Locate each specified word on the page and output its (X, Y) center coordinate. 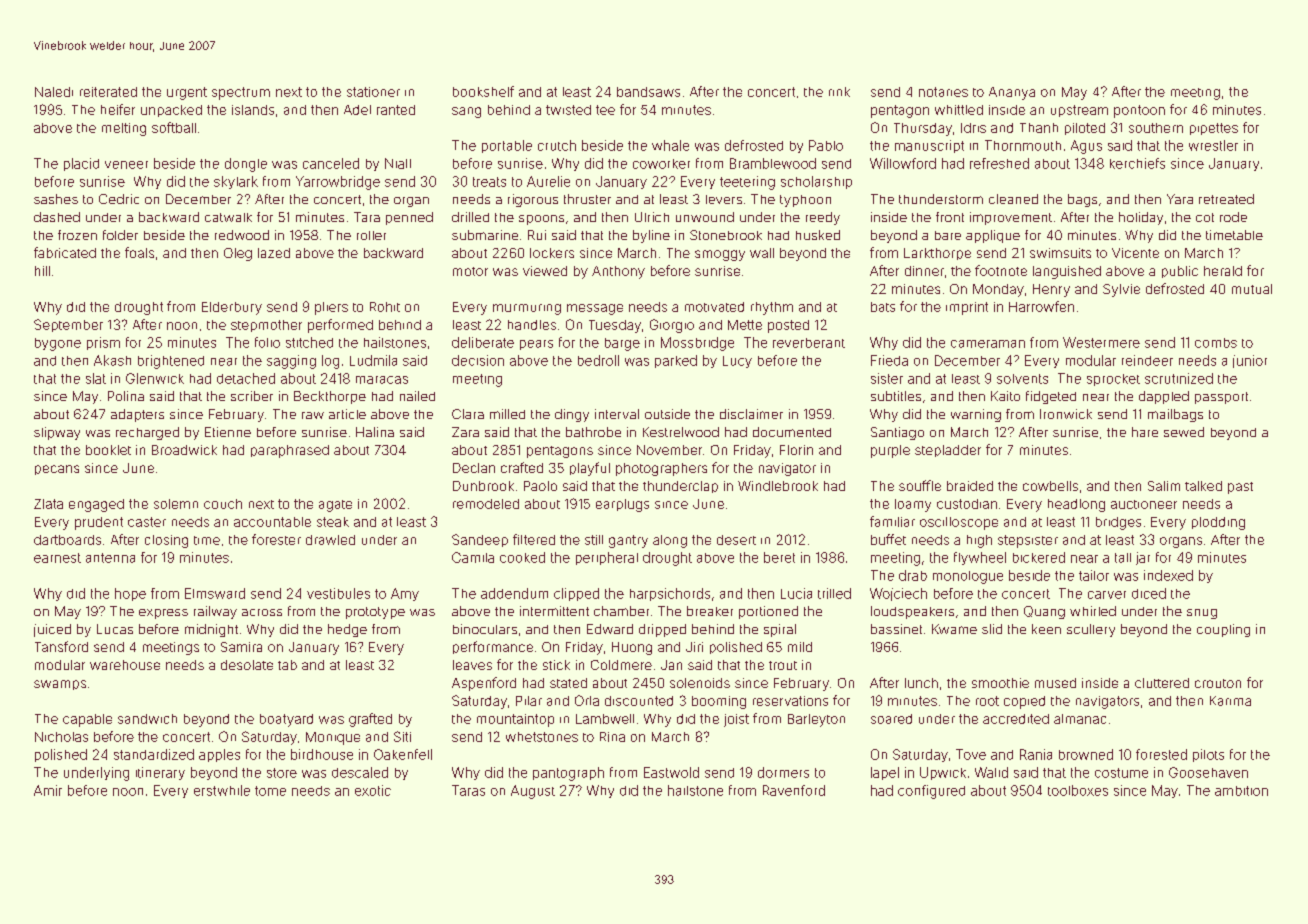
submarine (485, 235)
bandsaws (648, 92)
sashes (56, 199)
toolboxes (1078, 790)
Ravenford (794, 790)
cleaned (1013, 199)
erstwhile (222, 790)
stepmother (266, 326)
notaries (943, 92)
